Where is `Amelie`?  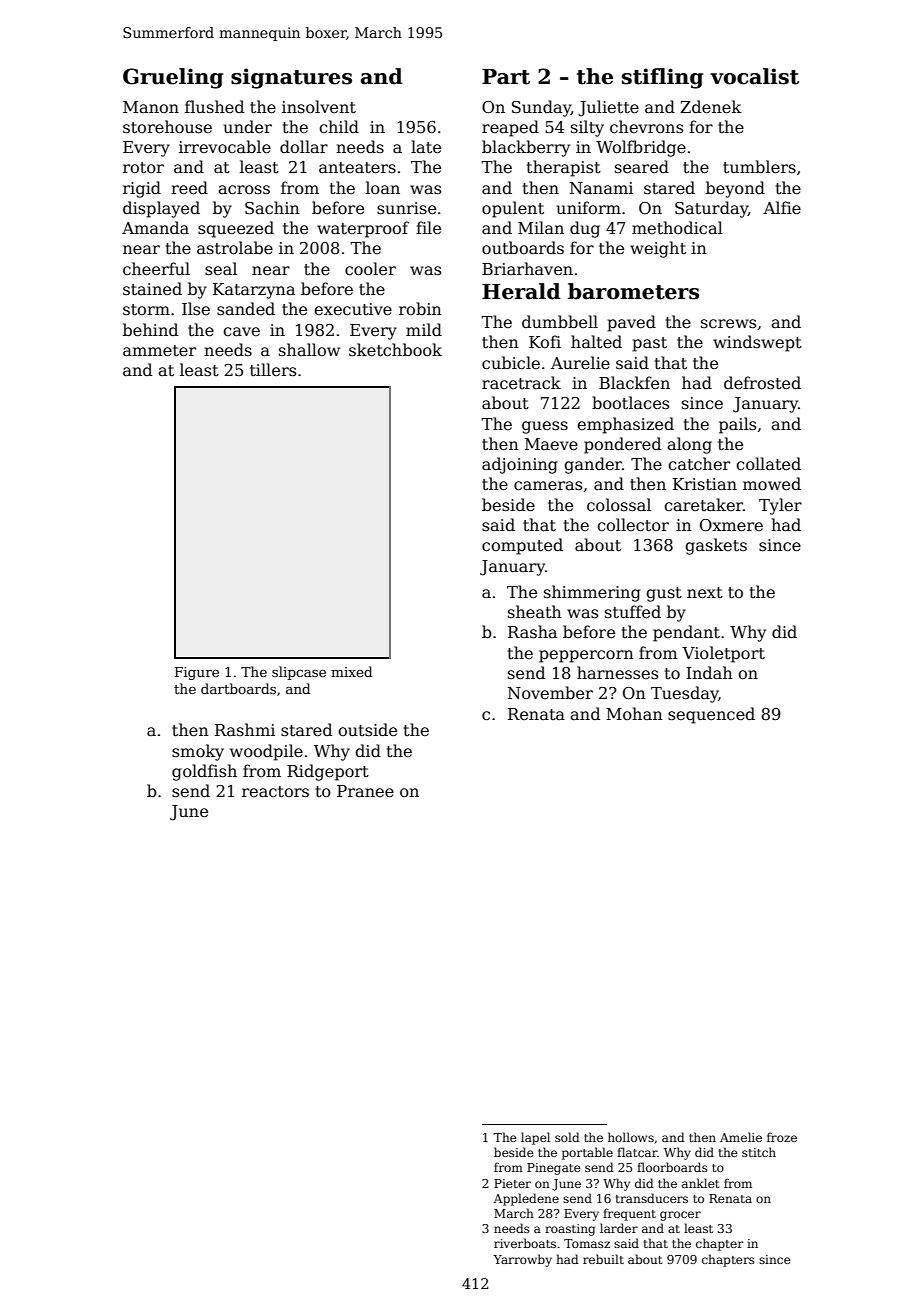 Amelie is located at coordinates (741, 1137).
